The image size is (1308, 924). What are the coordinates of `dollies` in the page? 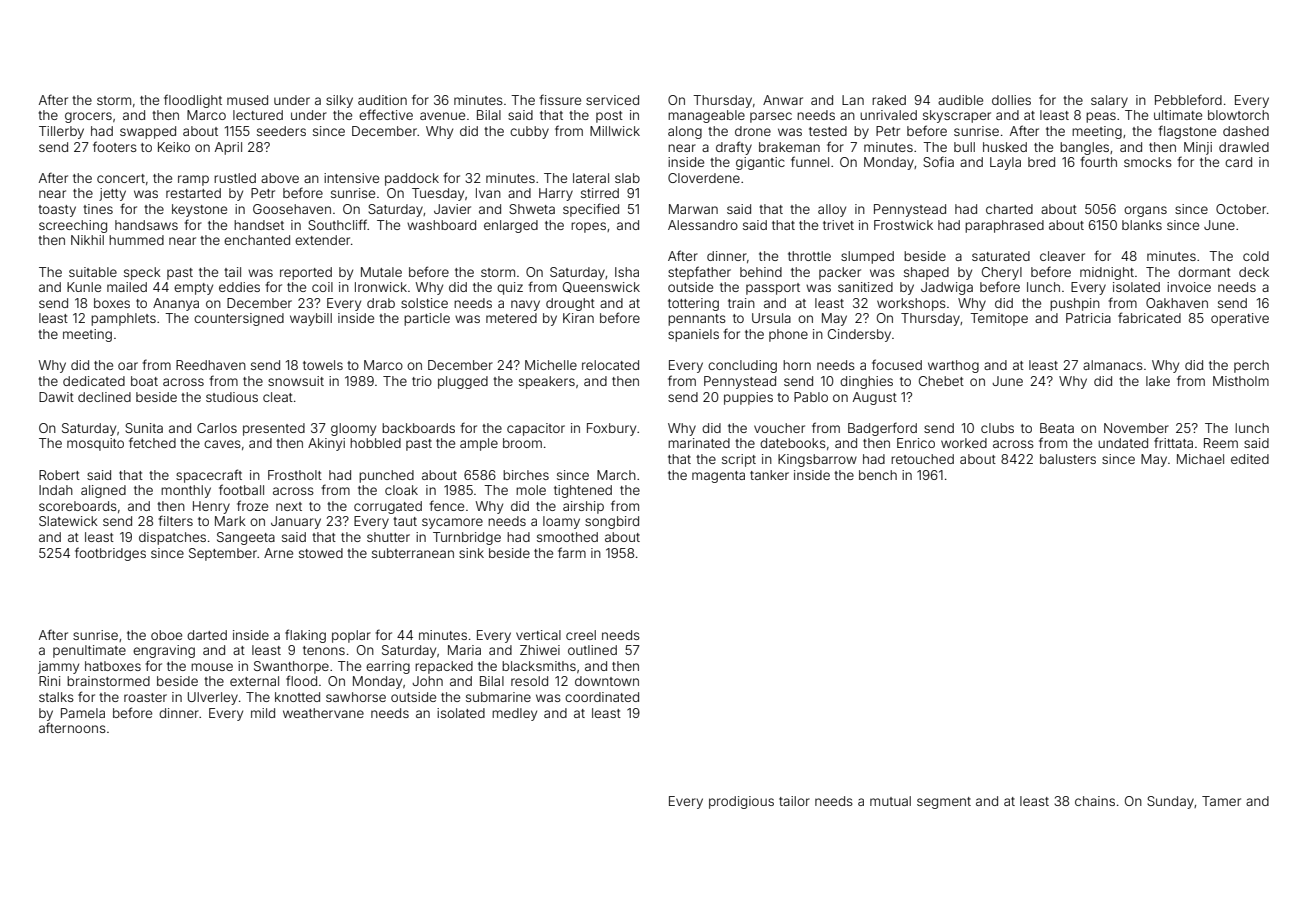 It's located at (1011, 100).
